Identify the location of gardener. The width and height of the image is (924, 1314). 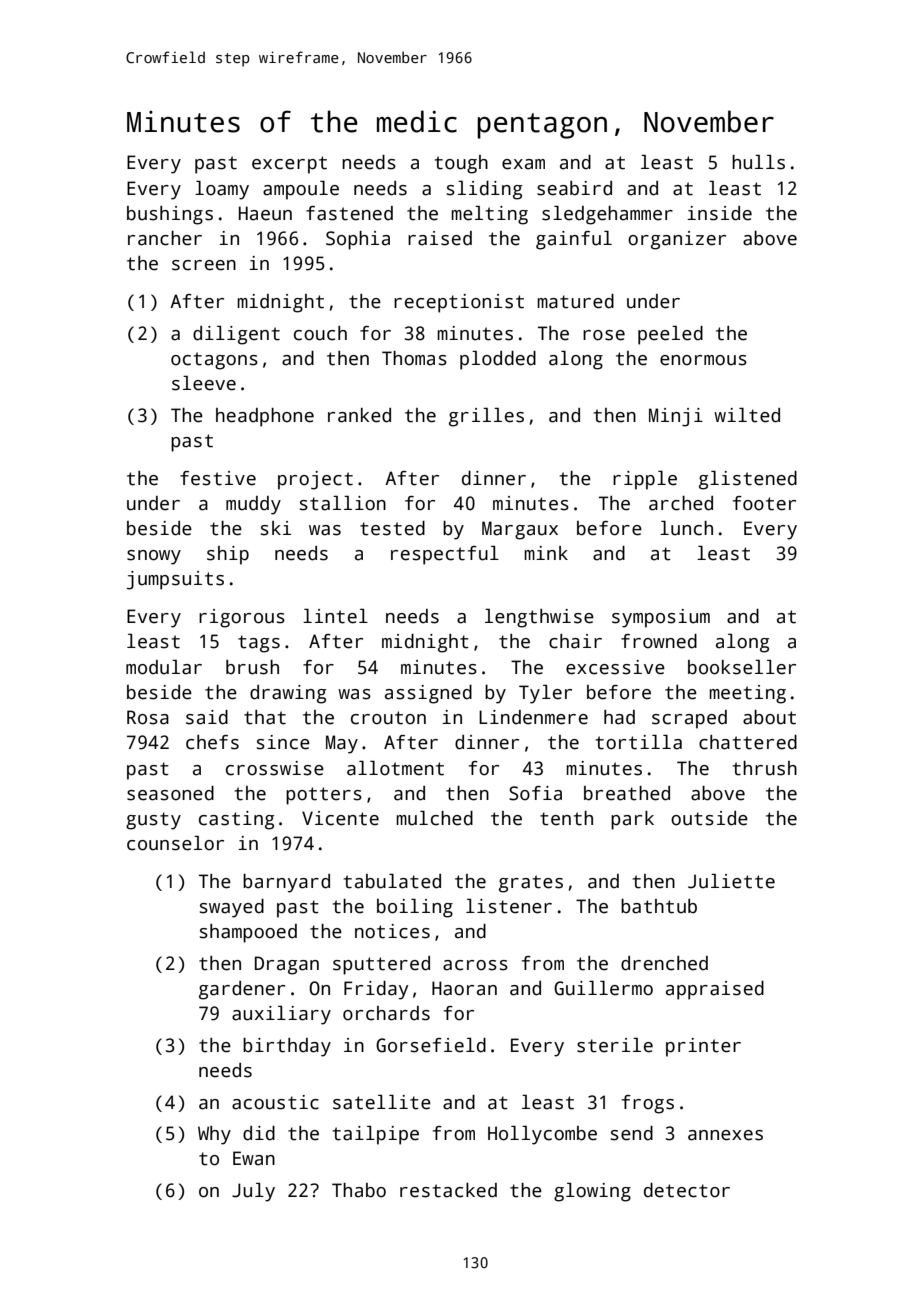
(242, 990).
